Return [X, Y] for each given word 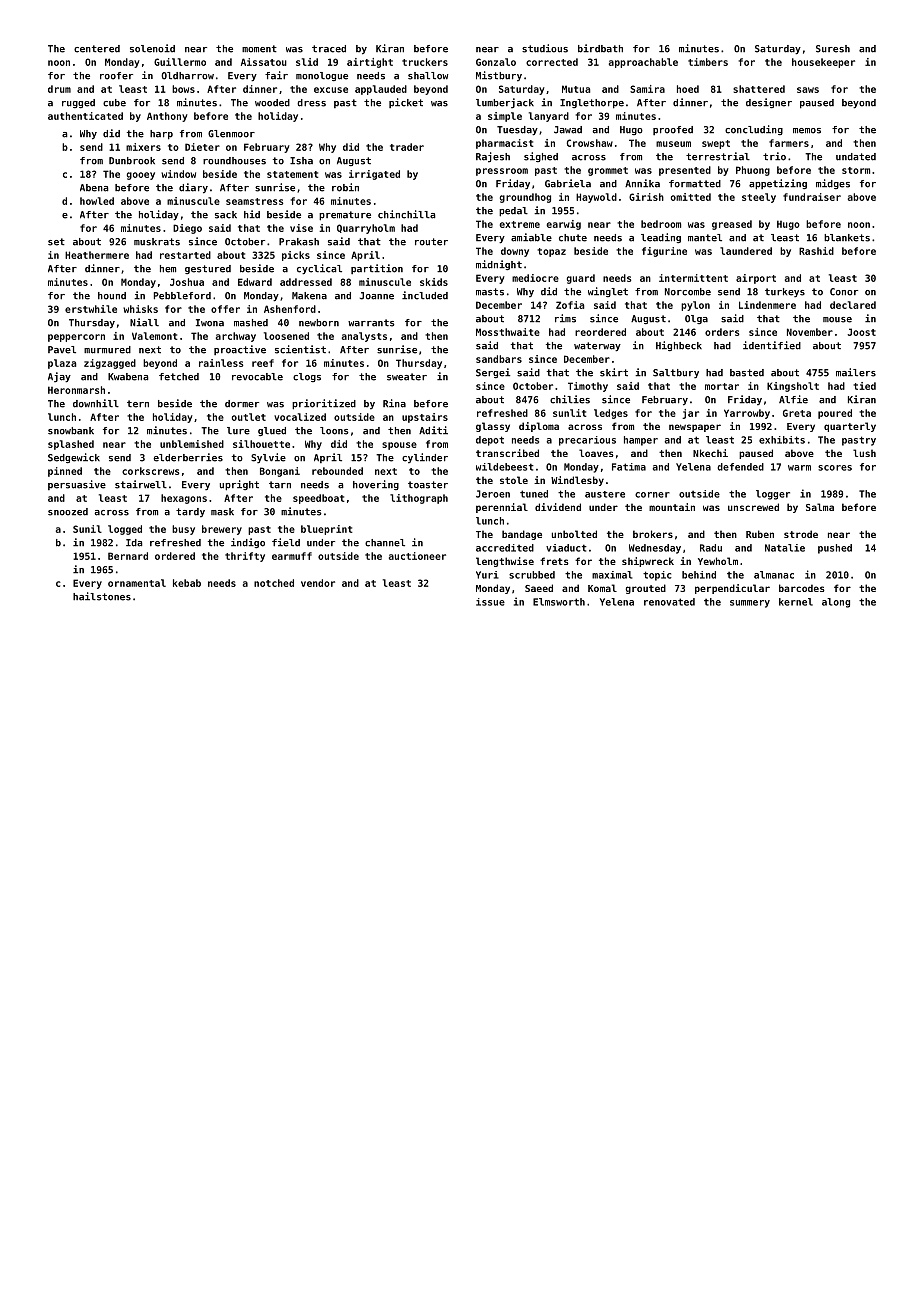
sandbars [499, 359]
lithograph [419, 499]
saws [808, 90]
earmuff [292, 556]
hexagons [184, 499]
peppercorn [76, 338]
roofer [116, 76]
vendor [318, 583]
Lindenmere [767, 305]
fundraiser [812, 197]
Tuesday [517, 131]
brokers [653, 534]
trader [407, 147]
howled [97, 201]
